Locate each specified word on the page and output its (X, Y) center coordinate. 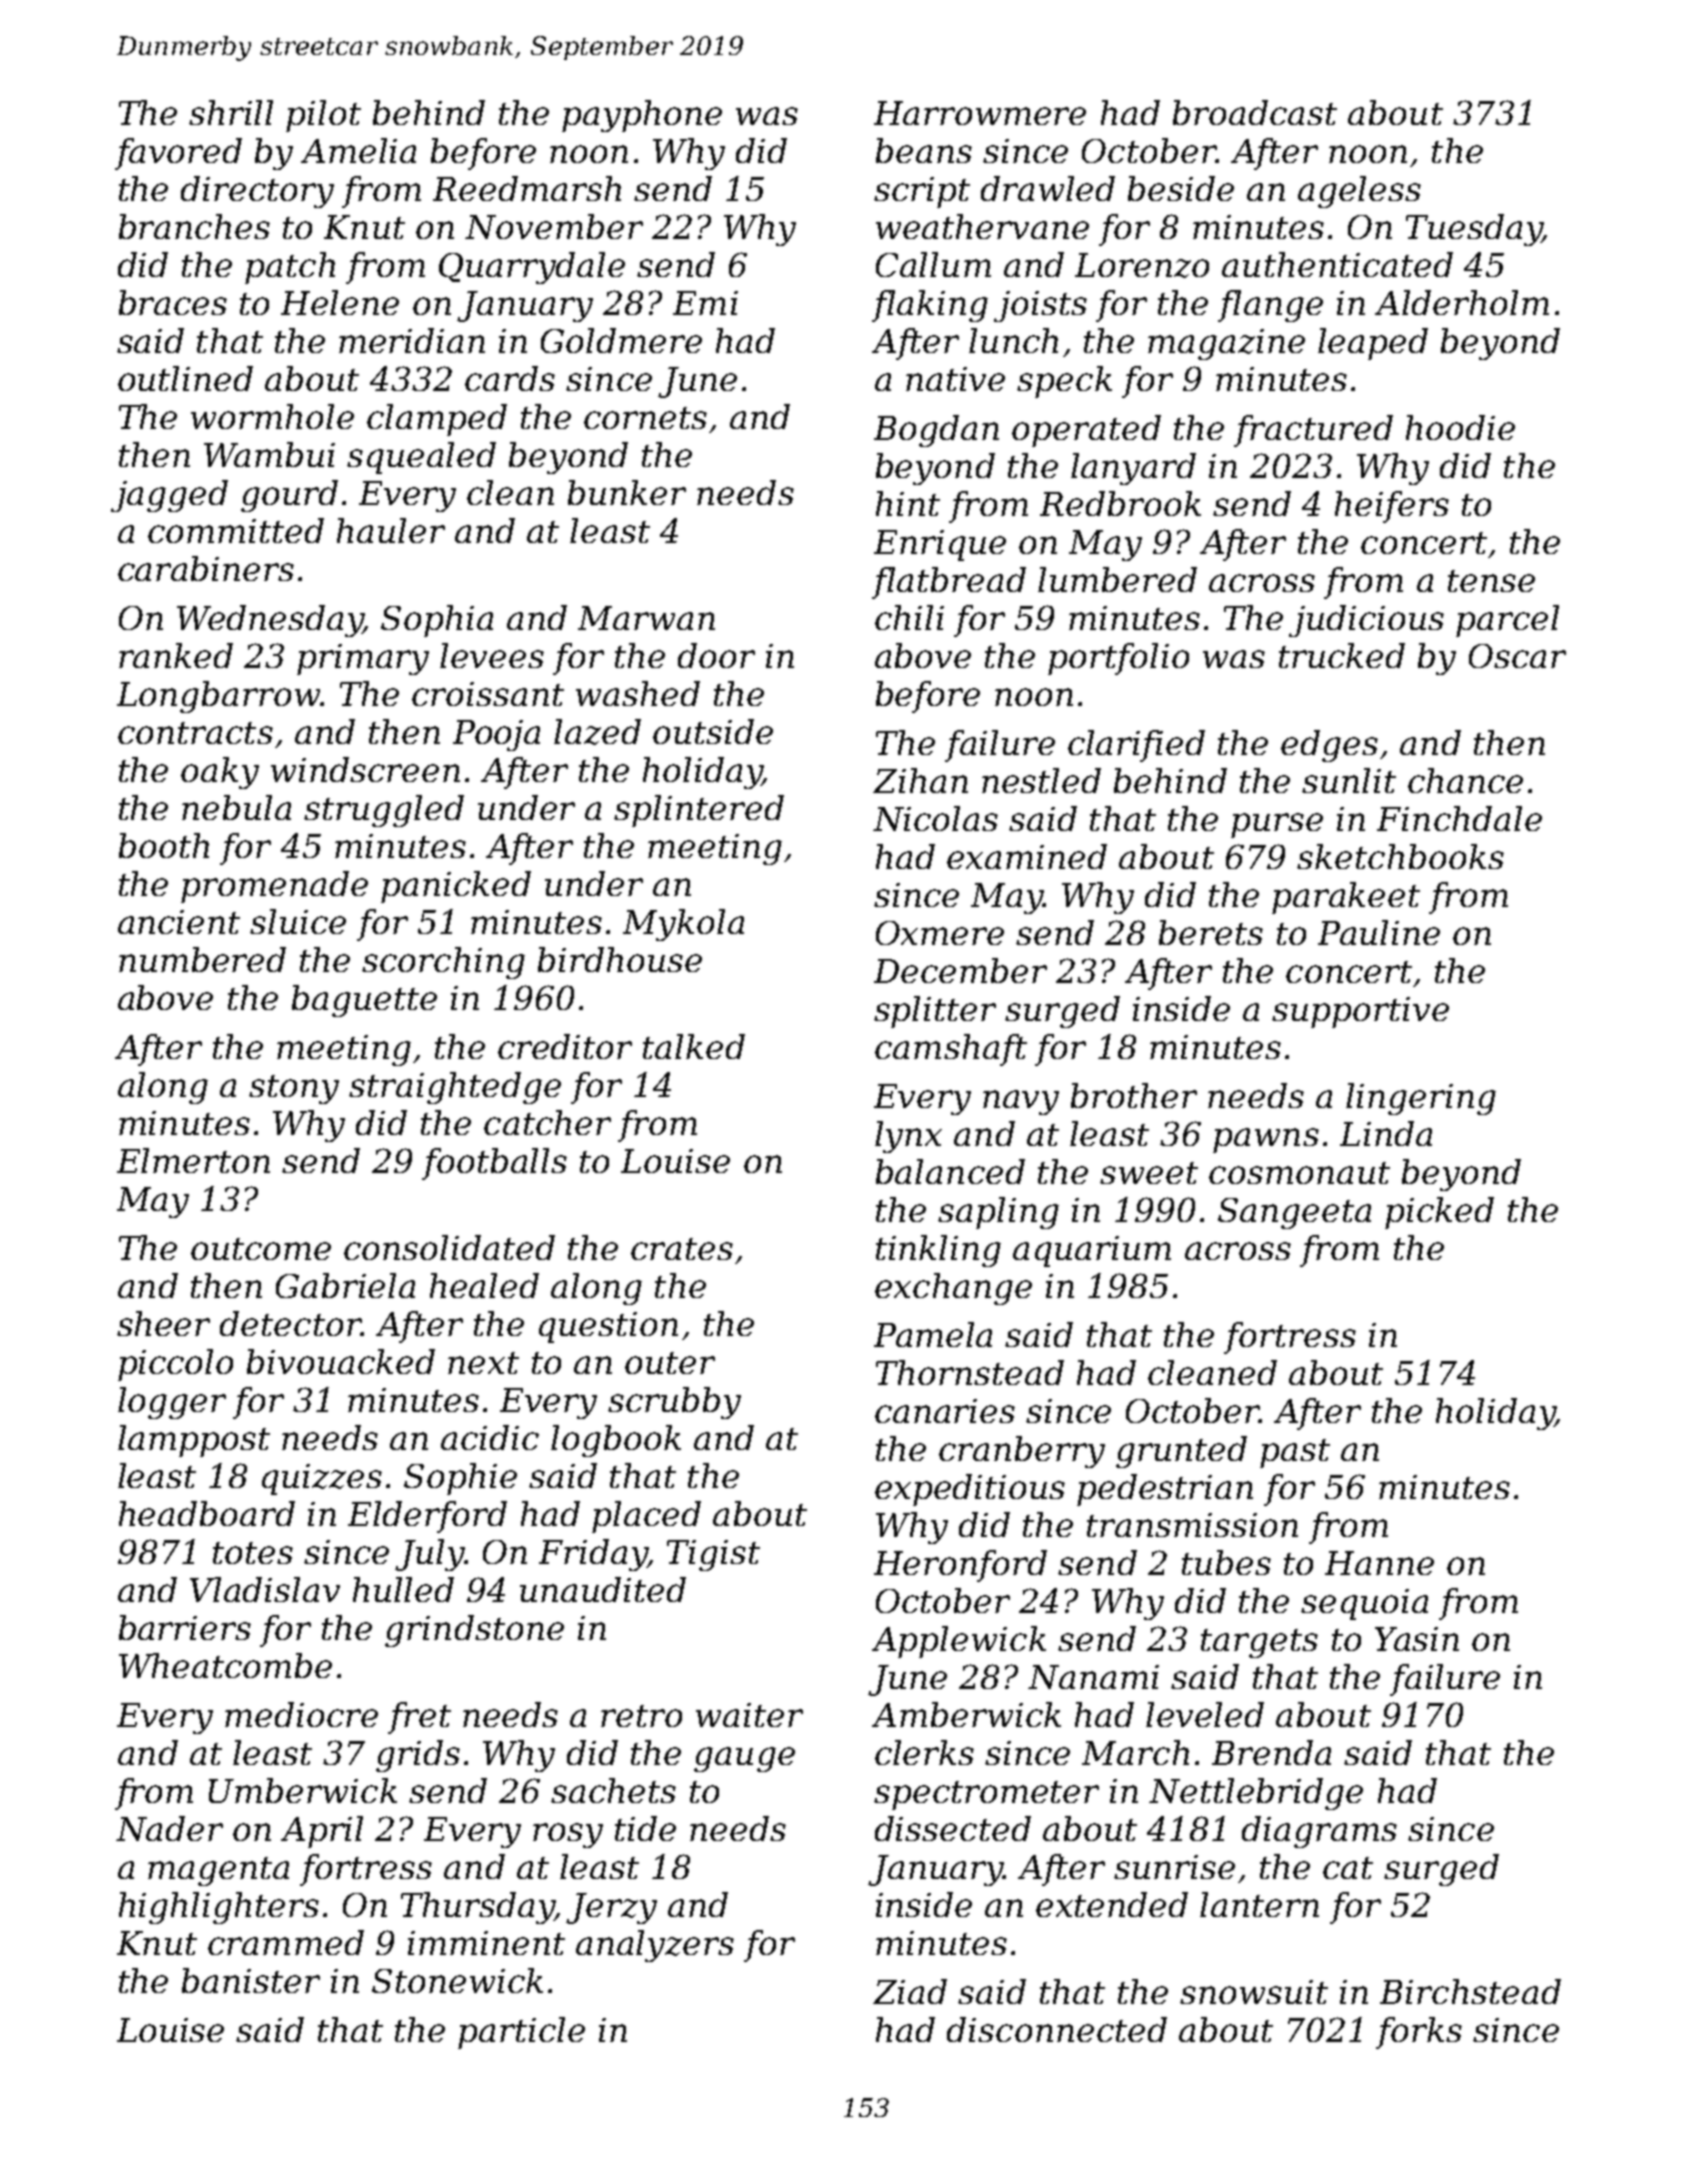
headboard (207, 1513)
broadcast (1255, 112)
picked (1439, 1213)
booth (164, 845)
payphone (642, 116)
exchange (953, 1289)
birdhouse (620, 959)
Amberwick (966, 1714)
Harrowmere (980, 113)
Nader (169, 1828)
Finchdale (1459, 818)
